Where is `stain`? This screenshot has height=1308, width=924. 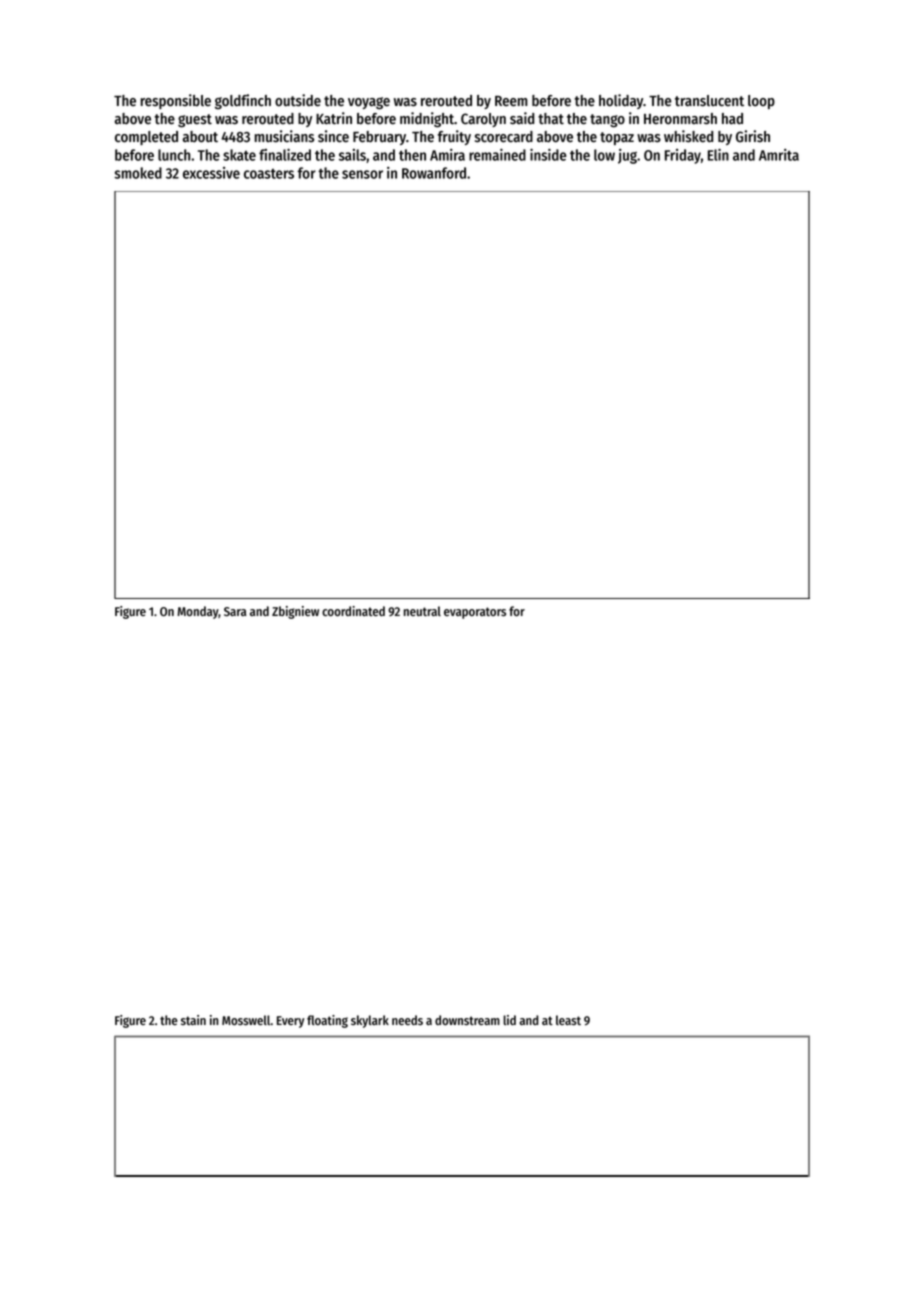 stain is located at coordinates (193, 1020).
